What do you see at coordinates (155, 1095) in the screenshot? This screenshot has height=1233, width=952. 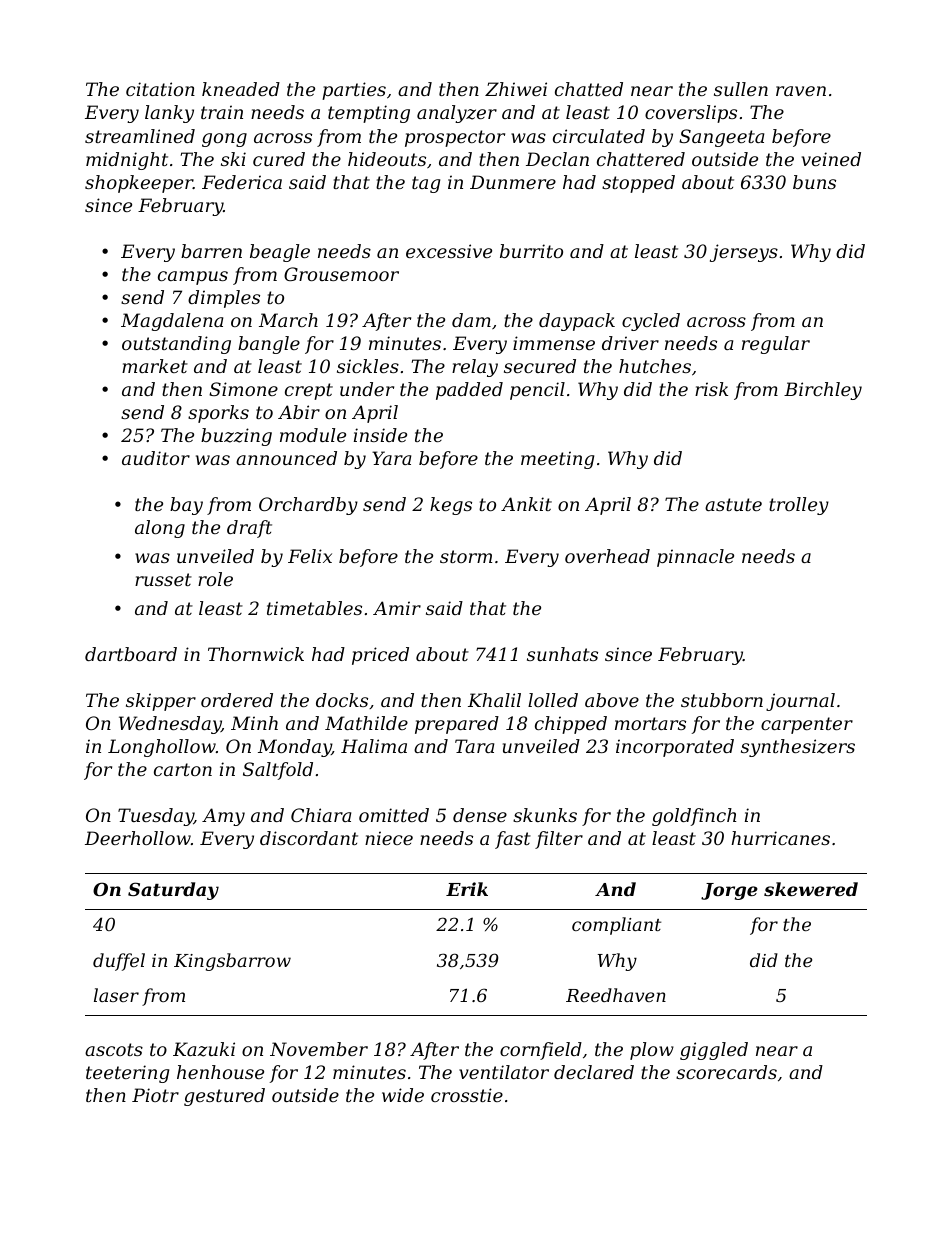 I see `Piotr` at bounding box center [155, 1095].
